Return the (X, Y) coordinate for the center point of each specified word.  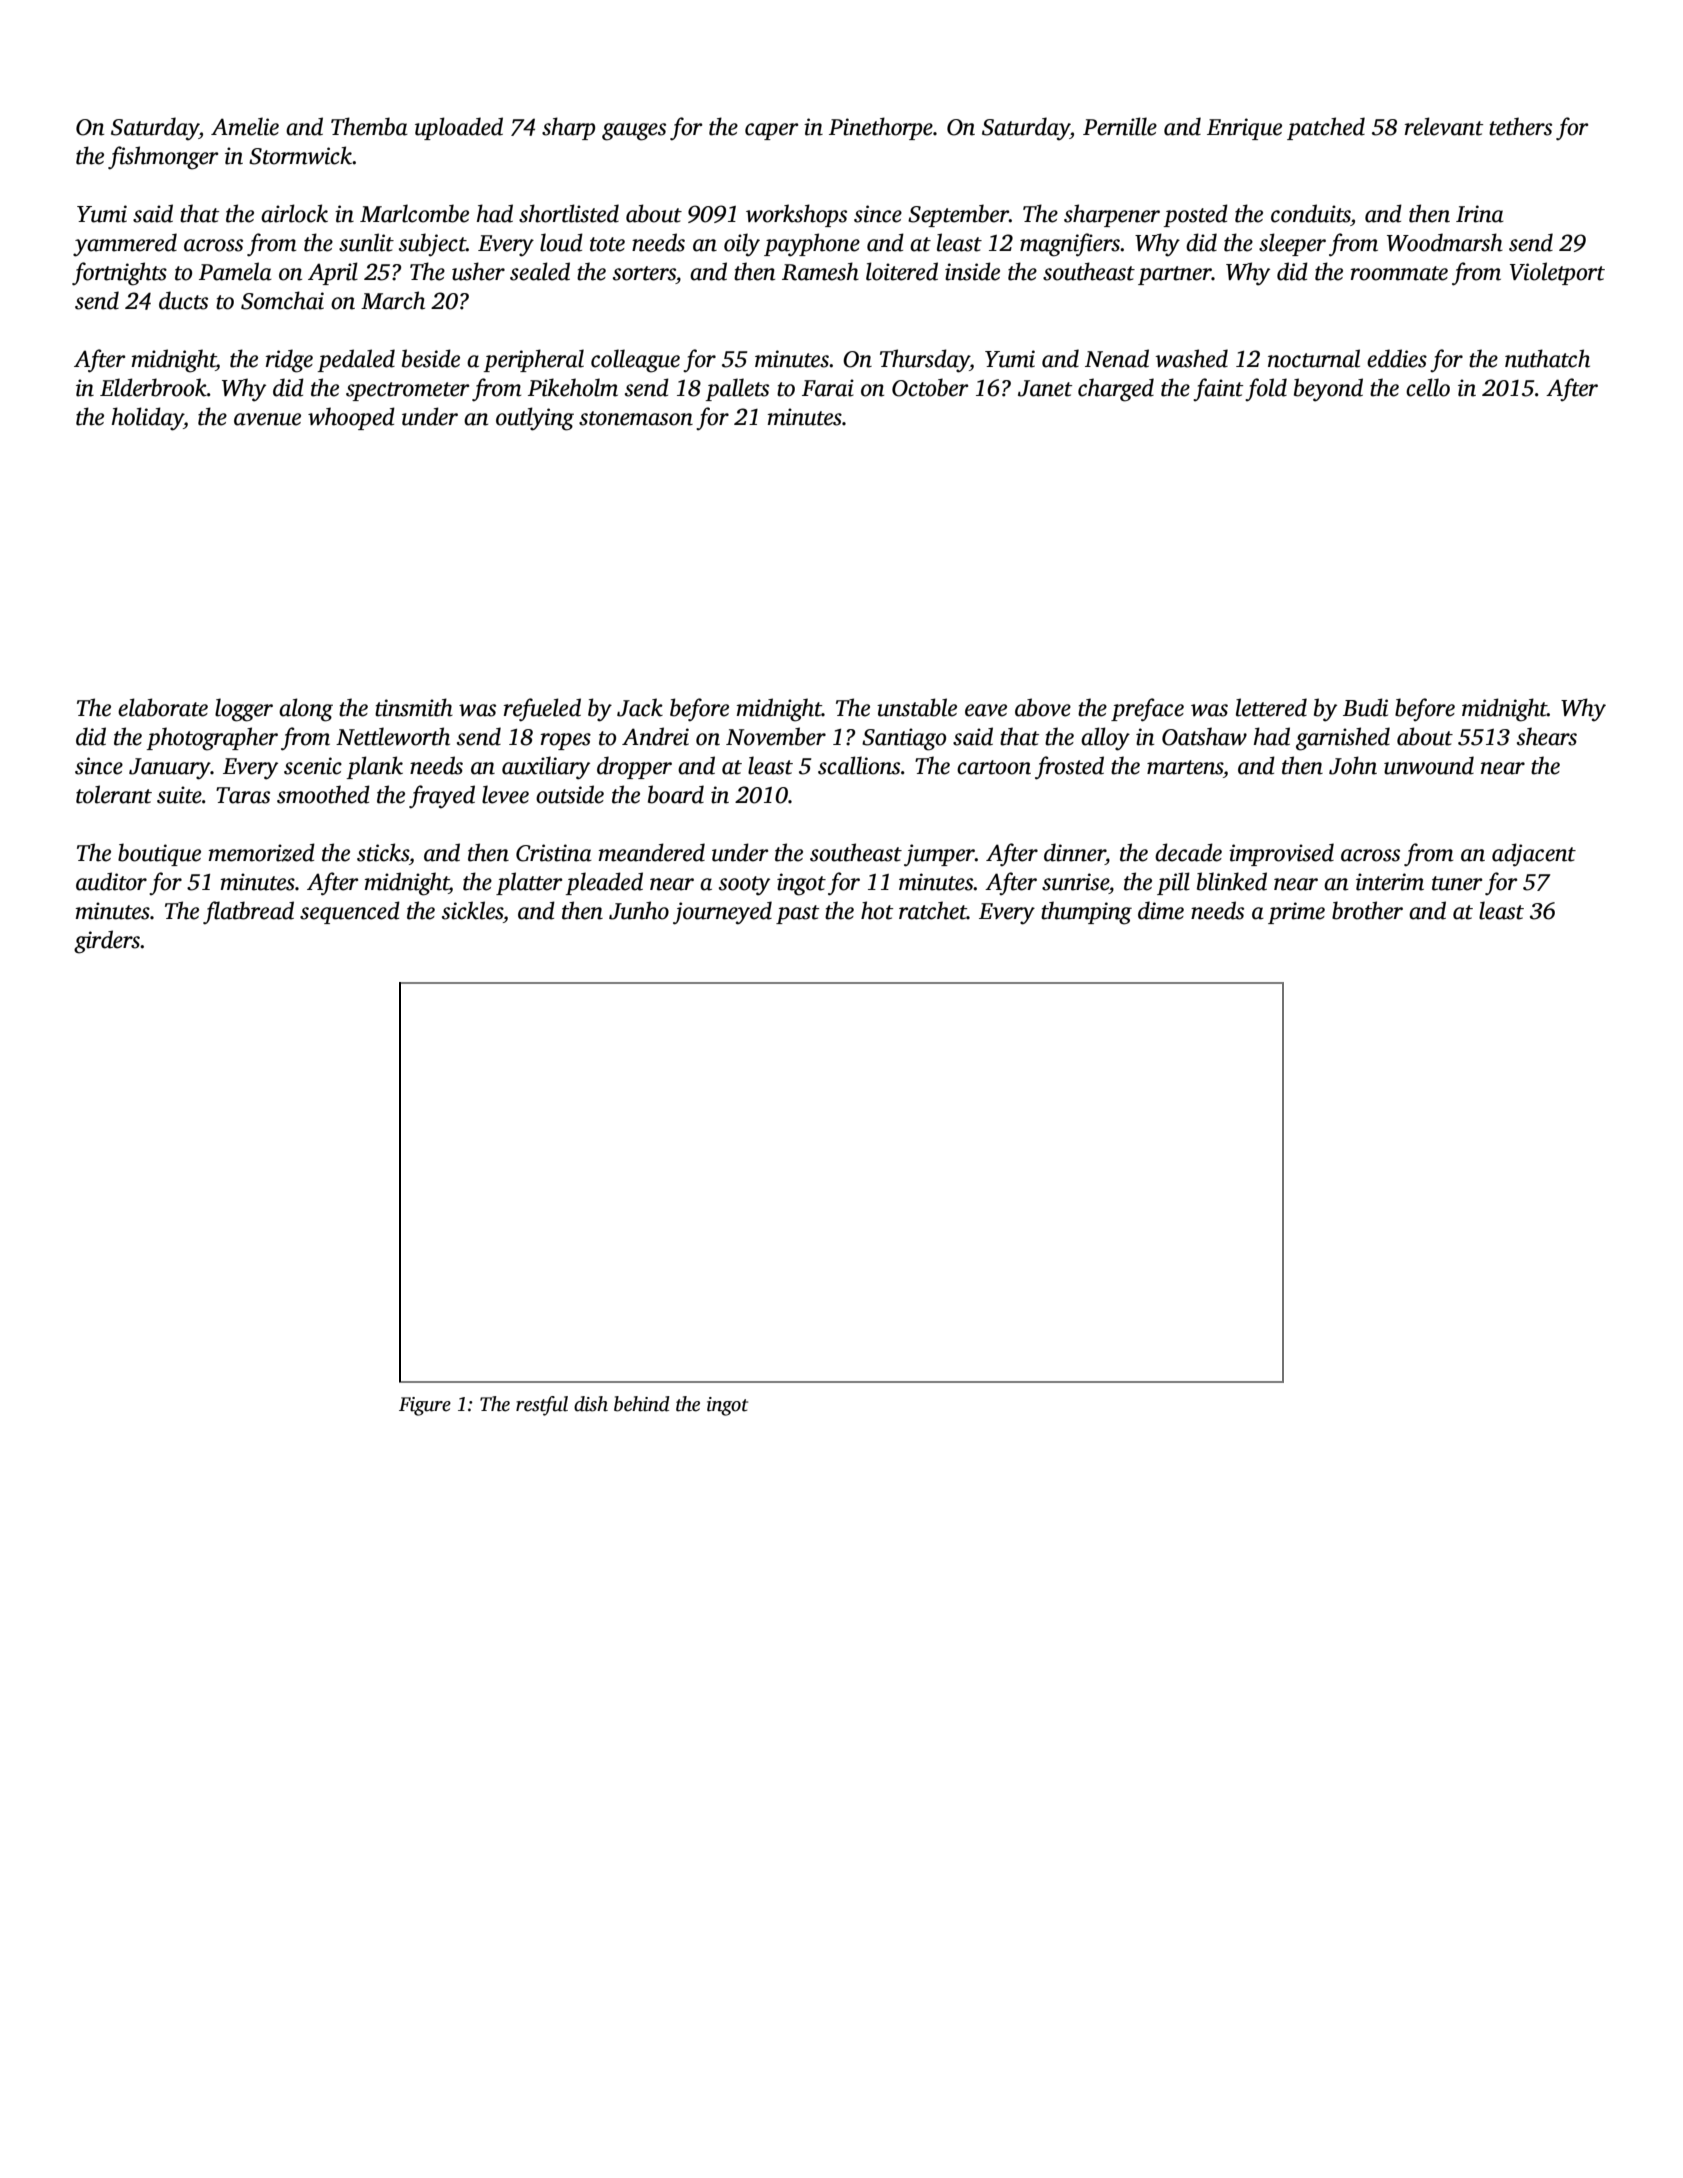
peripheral (533, 360)
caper (772, 131)
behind (642, 1404)
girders (107, 942)
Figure (425, 1406)
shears (1547, 736)
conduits (1310, 213)
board (676, 794)
